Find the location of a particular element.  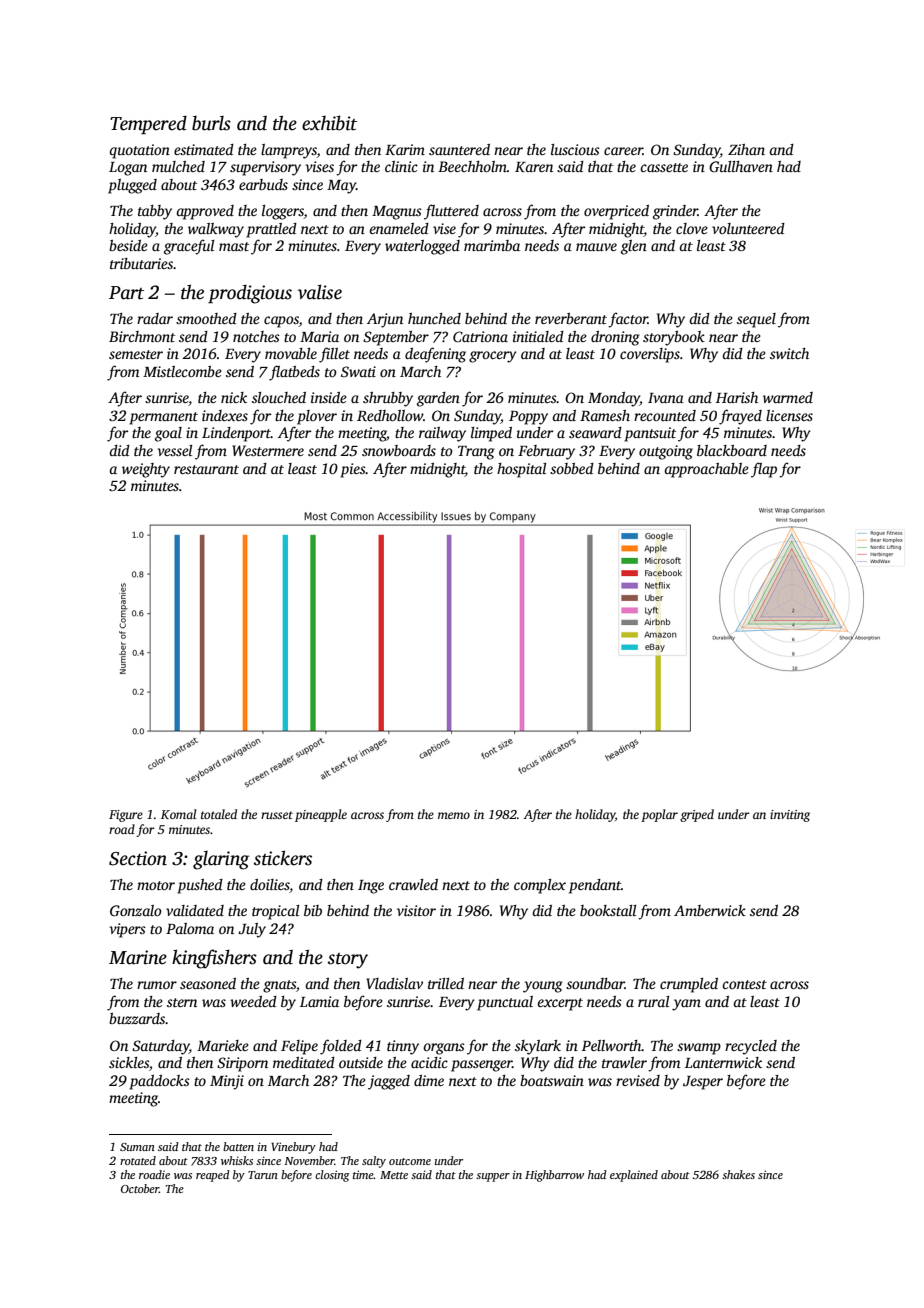

Zihan is located at coordinates (746, 149).
